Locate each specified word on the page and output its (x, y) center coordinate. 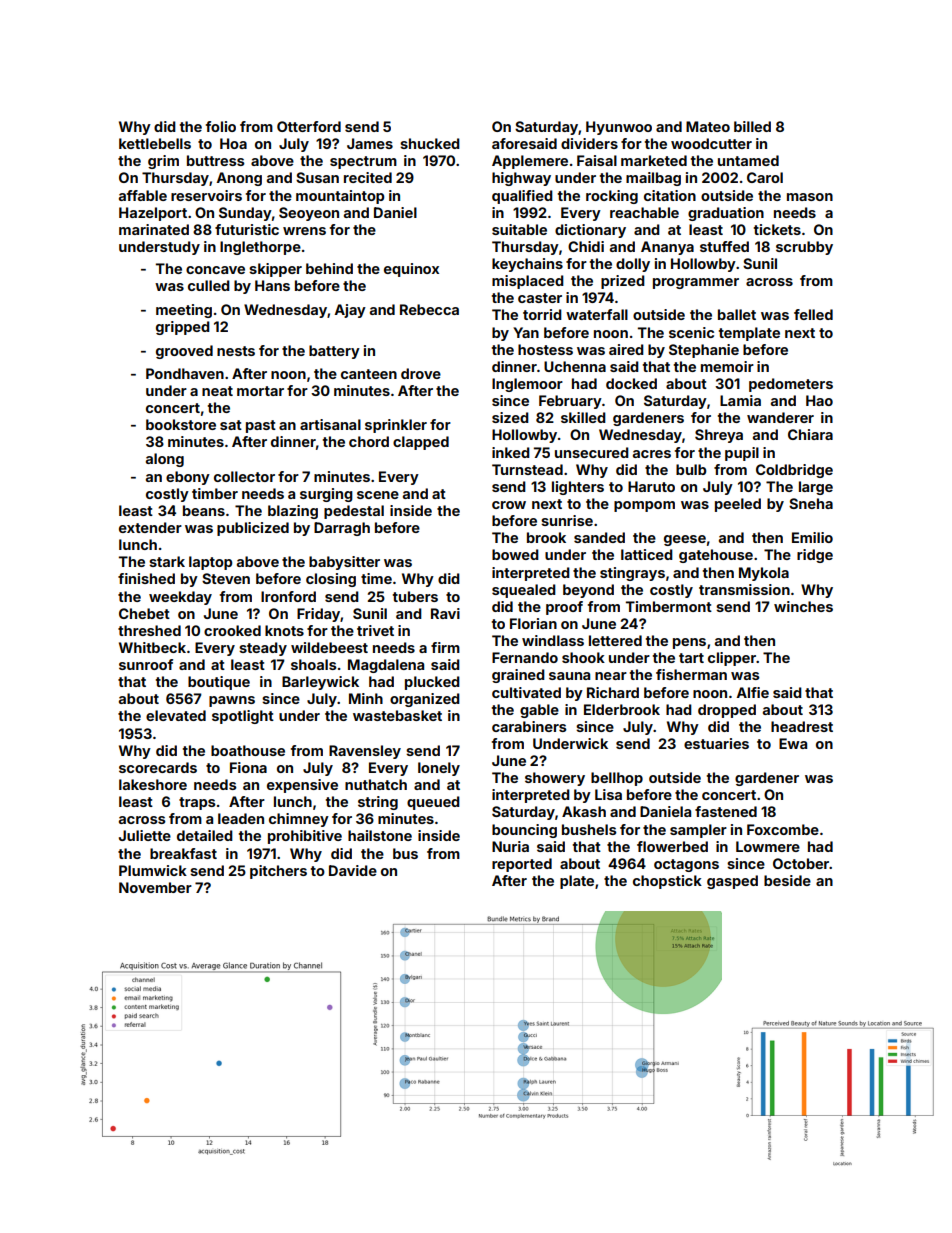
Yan (526, 332)
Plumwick (153, 870)
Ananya (667, 248)
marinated (154, 229)
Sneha (811, 503)
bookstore (181, 424)
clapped (421, 443)
